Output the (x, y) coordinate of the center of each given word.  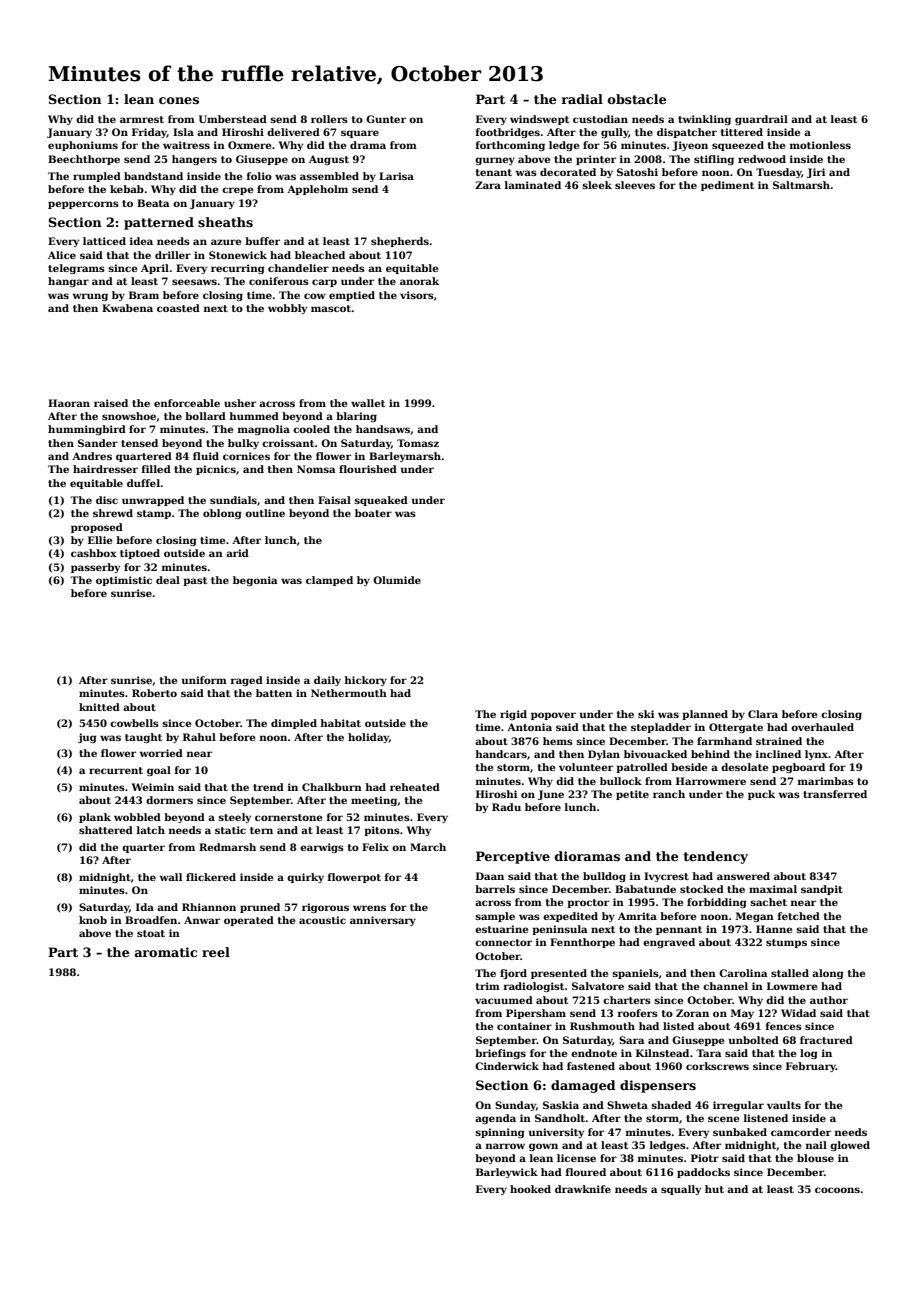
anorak (419, 281)
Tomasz (418, 443)
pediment (727, 186)
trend (268, 787)
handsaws (383, 429)
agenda (495, 1119)
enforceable (187, 403)
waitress (186, 145)
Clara (763, 714)
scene (723, 1119)
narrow (505, 1146)
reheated (415, 787)
